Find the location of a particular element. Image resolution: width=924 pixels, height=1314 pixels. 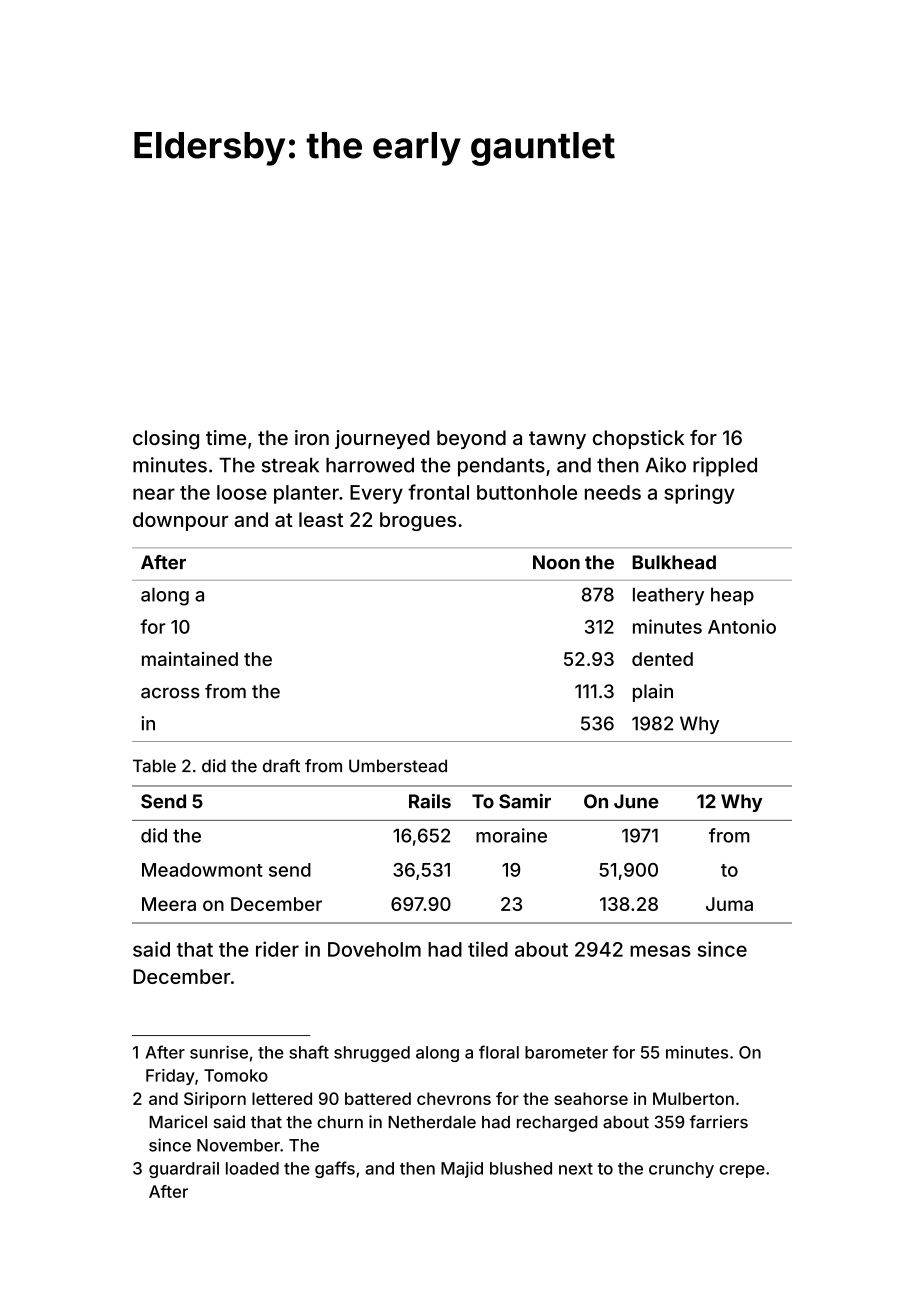

rider is located at coordinates (277, 949).
